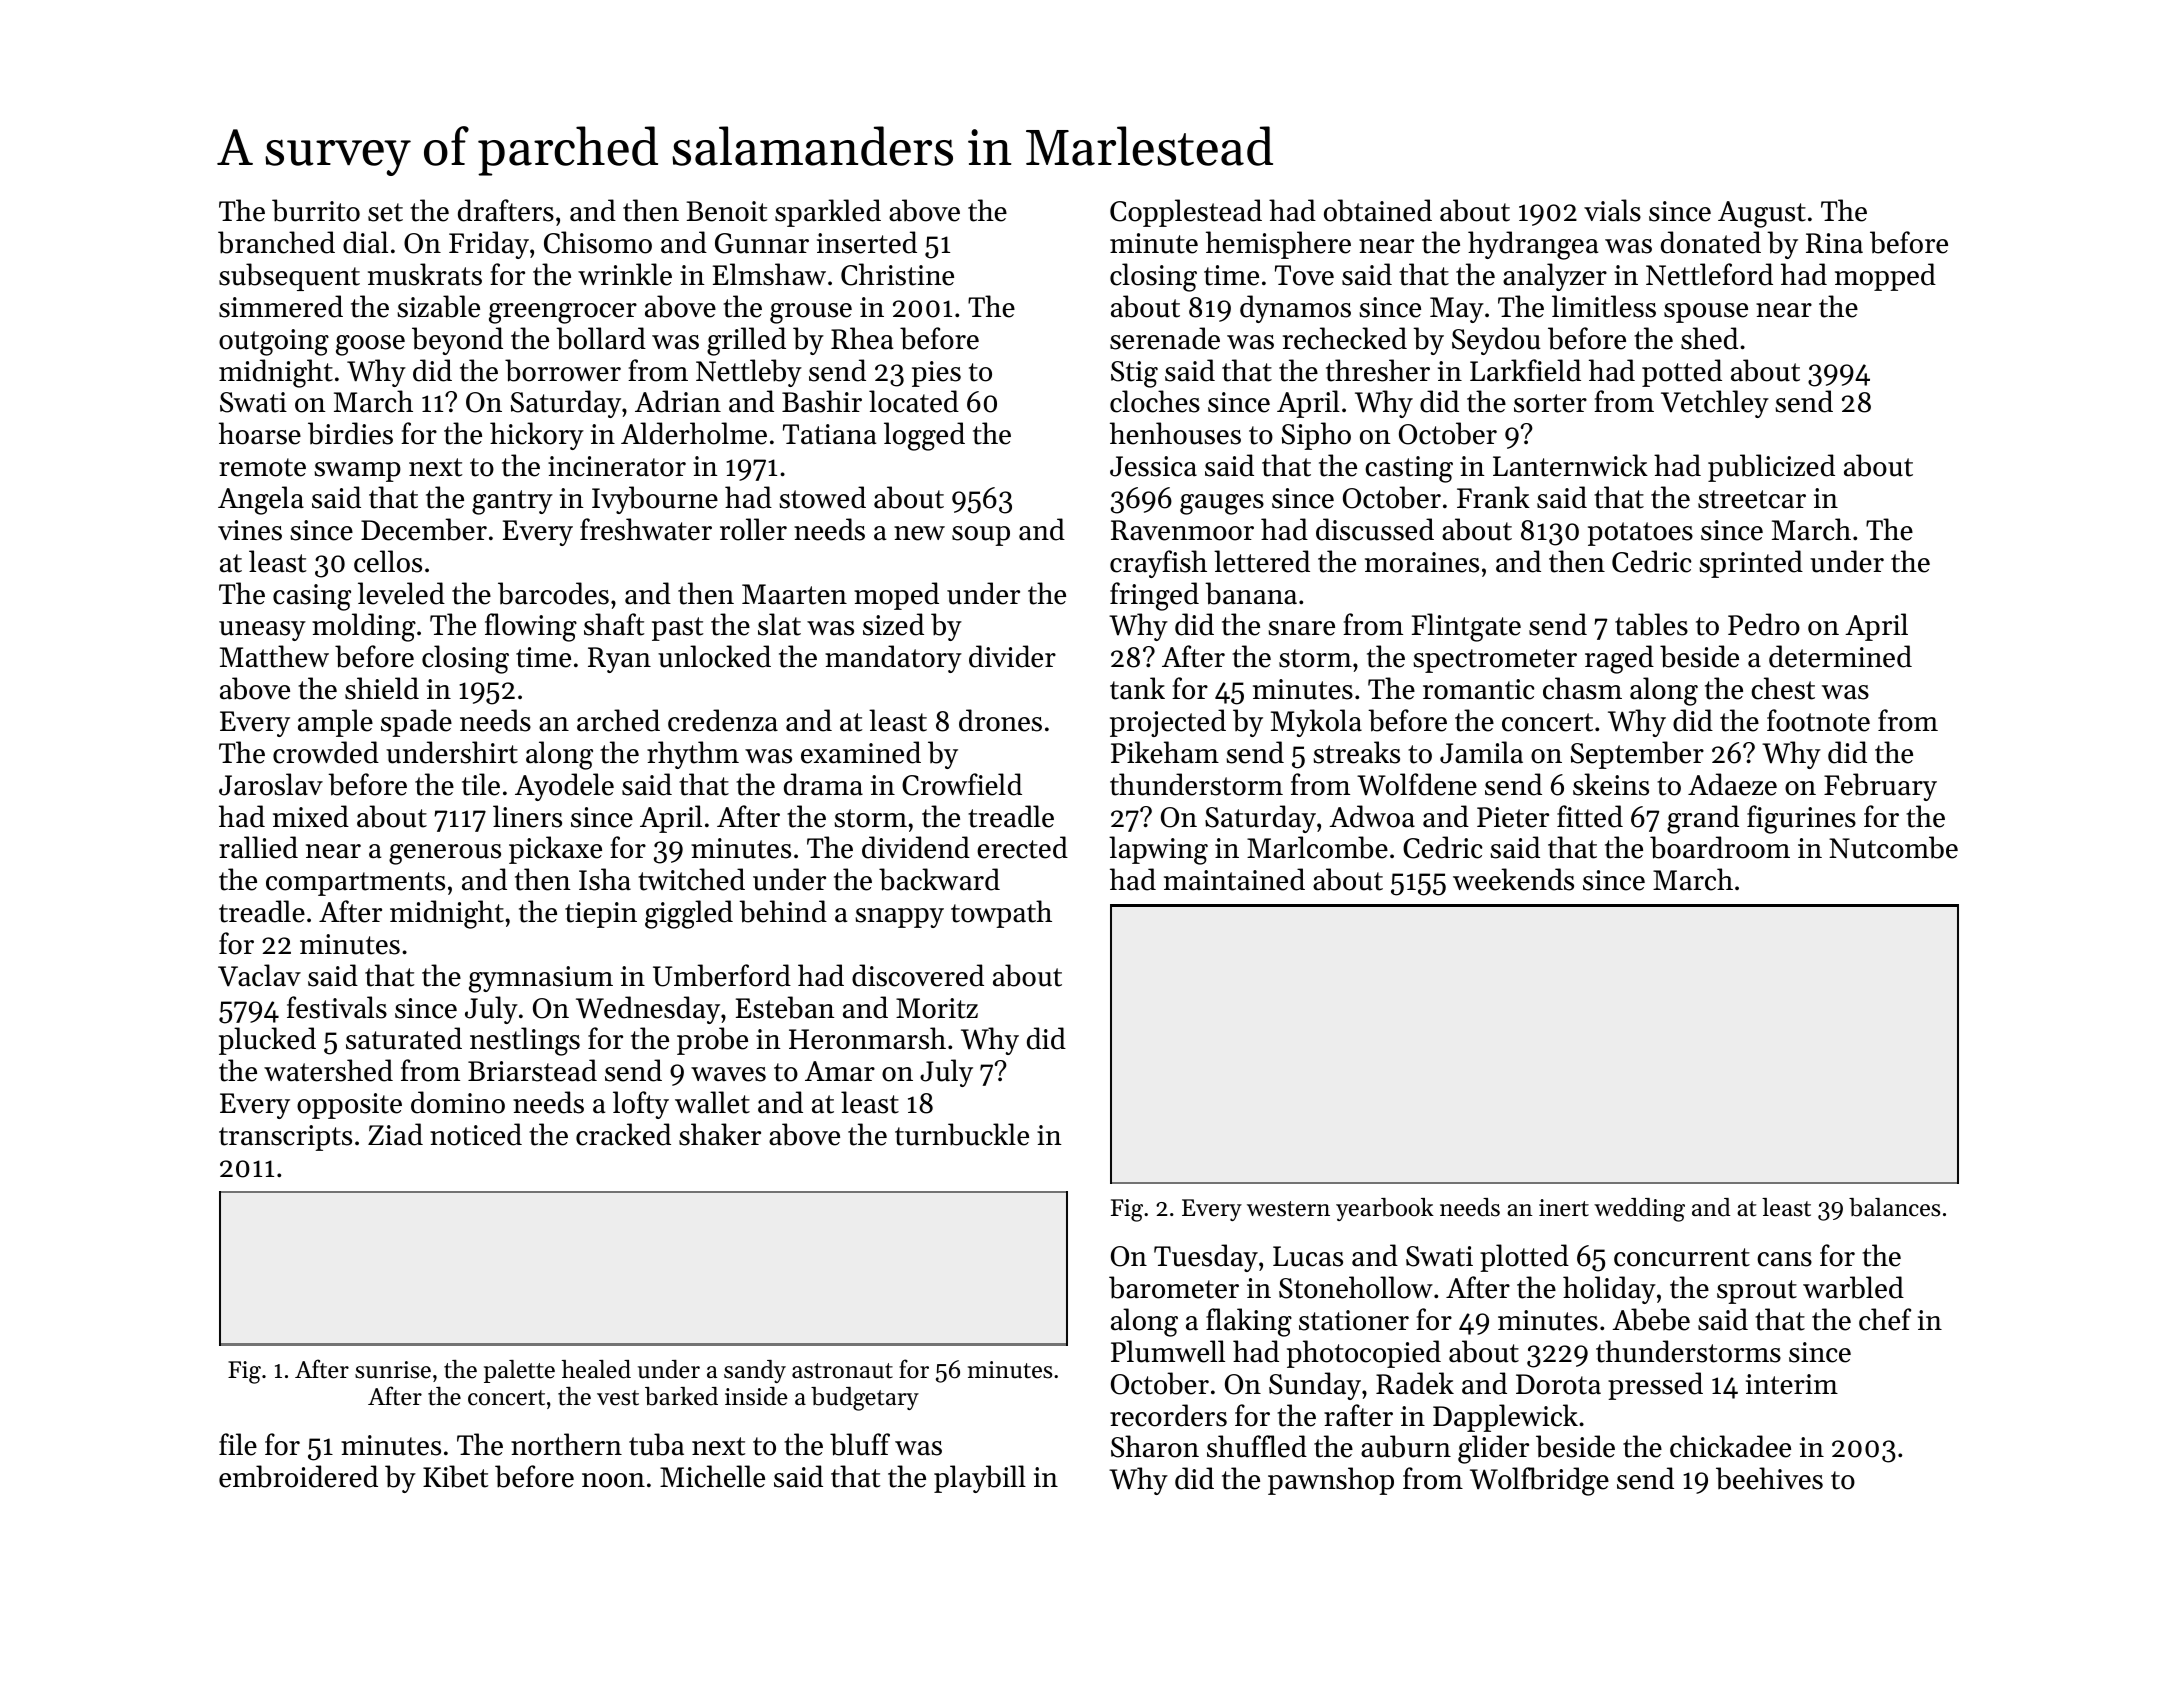  I want to click on Pedro, so click(1764, 624).
